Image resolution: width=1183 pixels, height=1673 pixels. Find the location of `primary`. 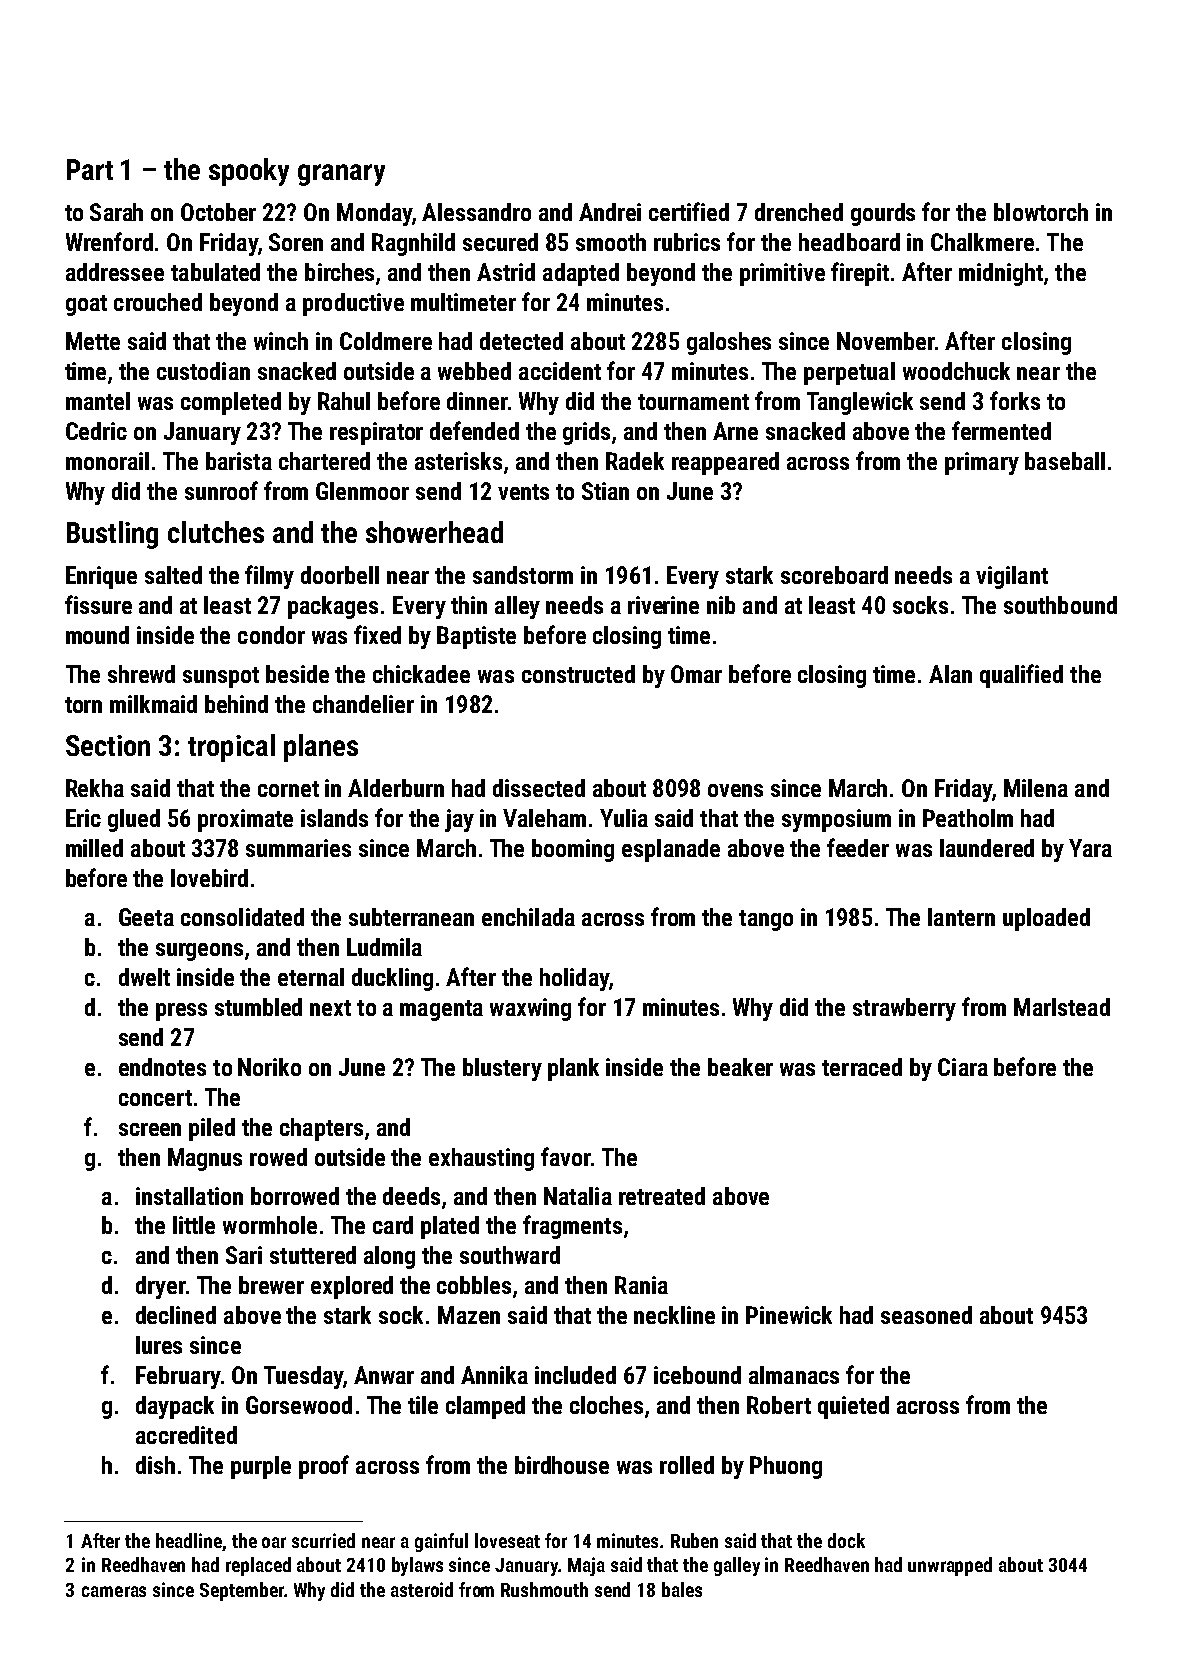

primary is located at coordinates (982, 463).
